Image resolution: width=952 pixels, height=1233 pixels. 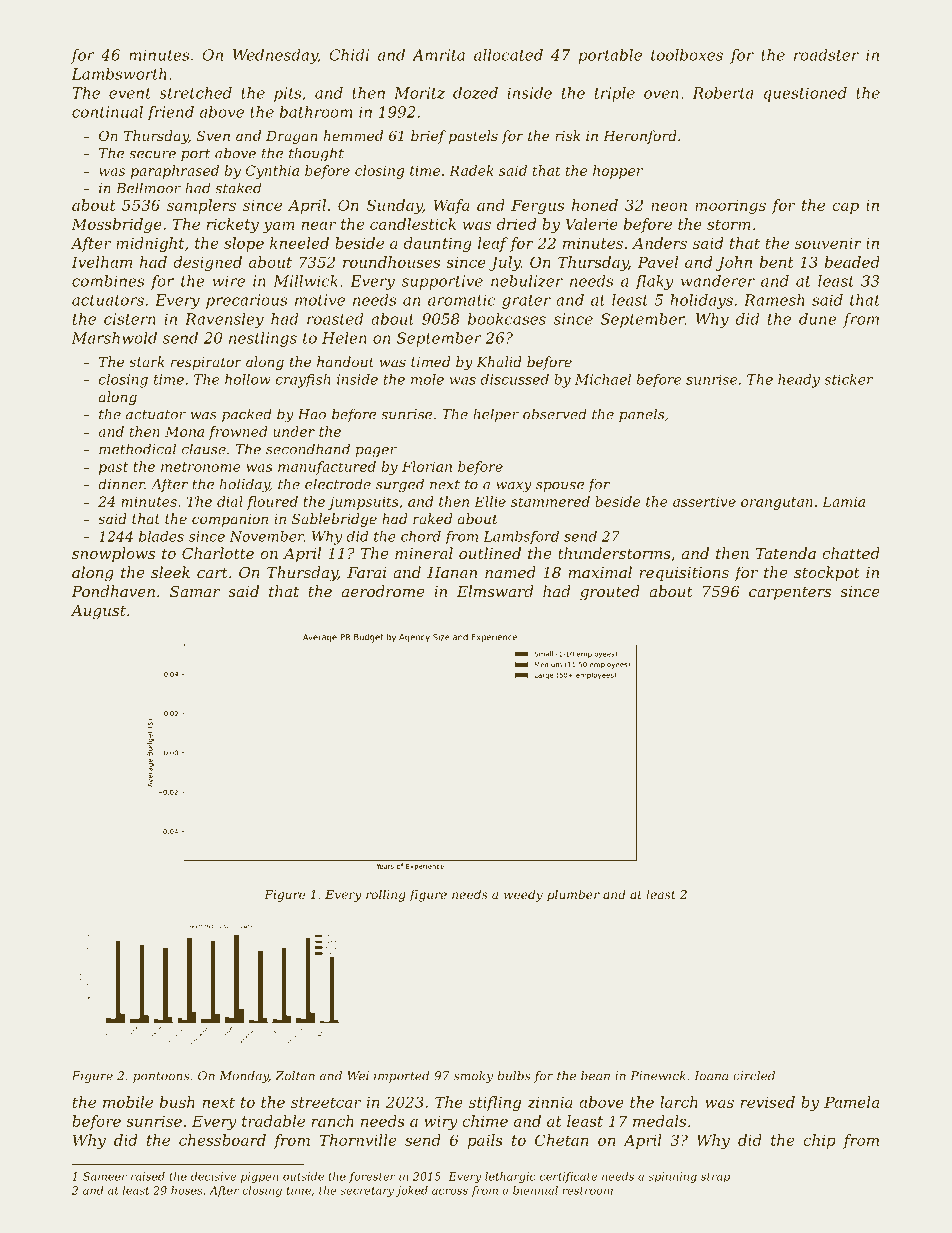 I want to click on outside, so click(x=303, y=1176).
